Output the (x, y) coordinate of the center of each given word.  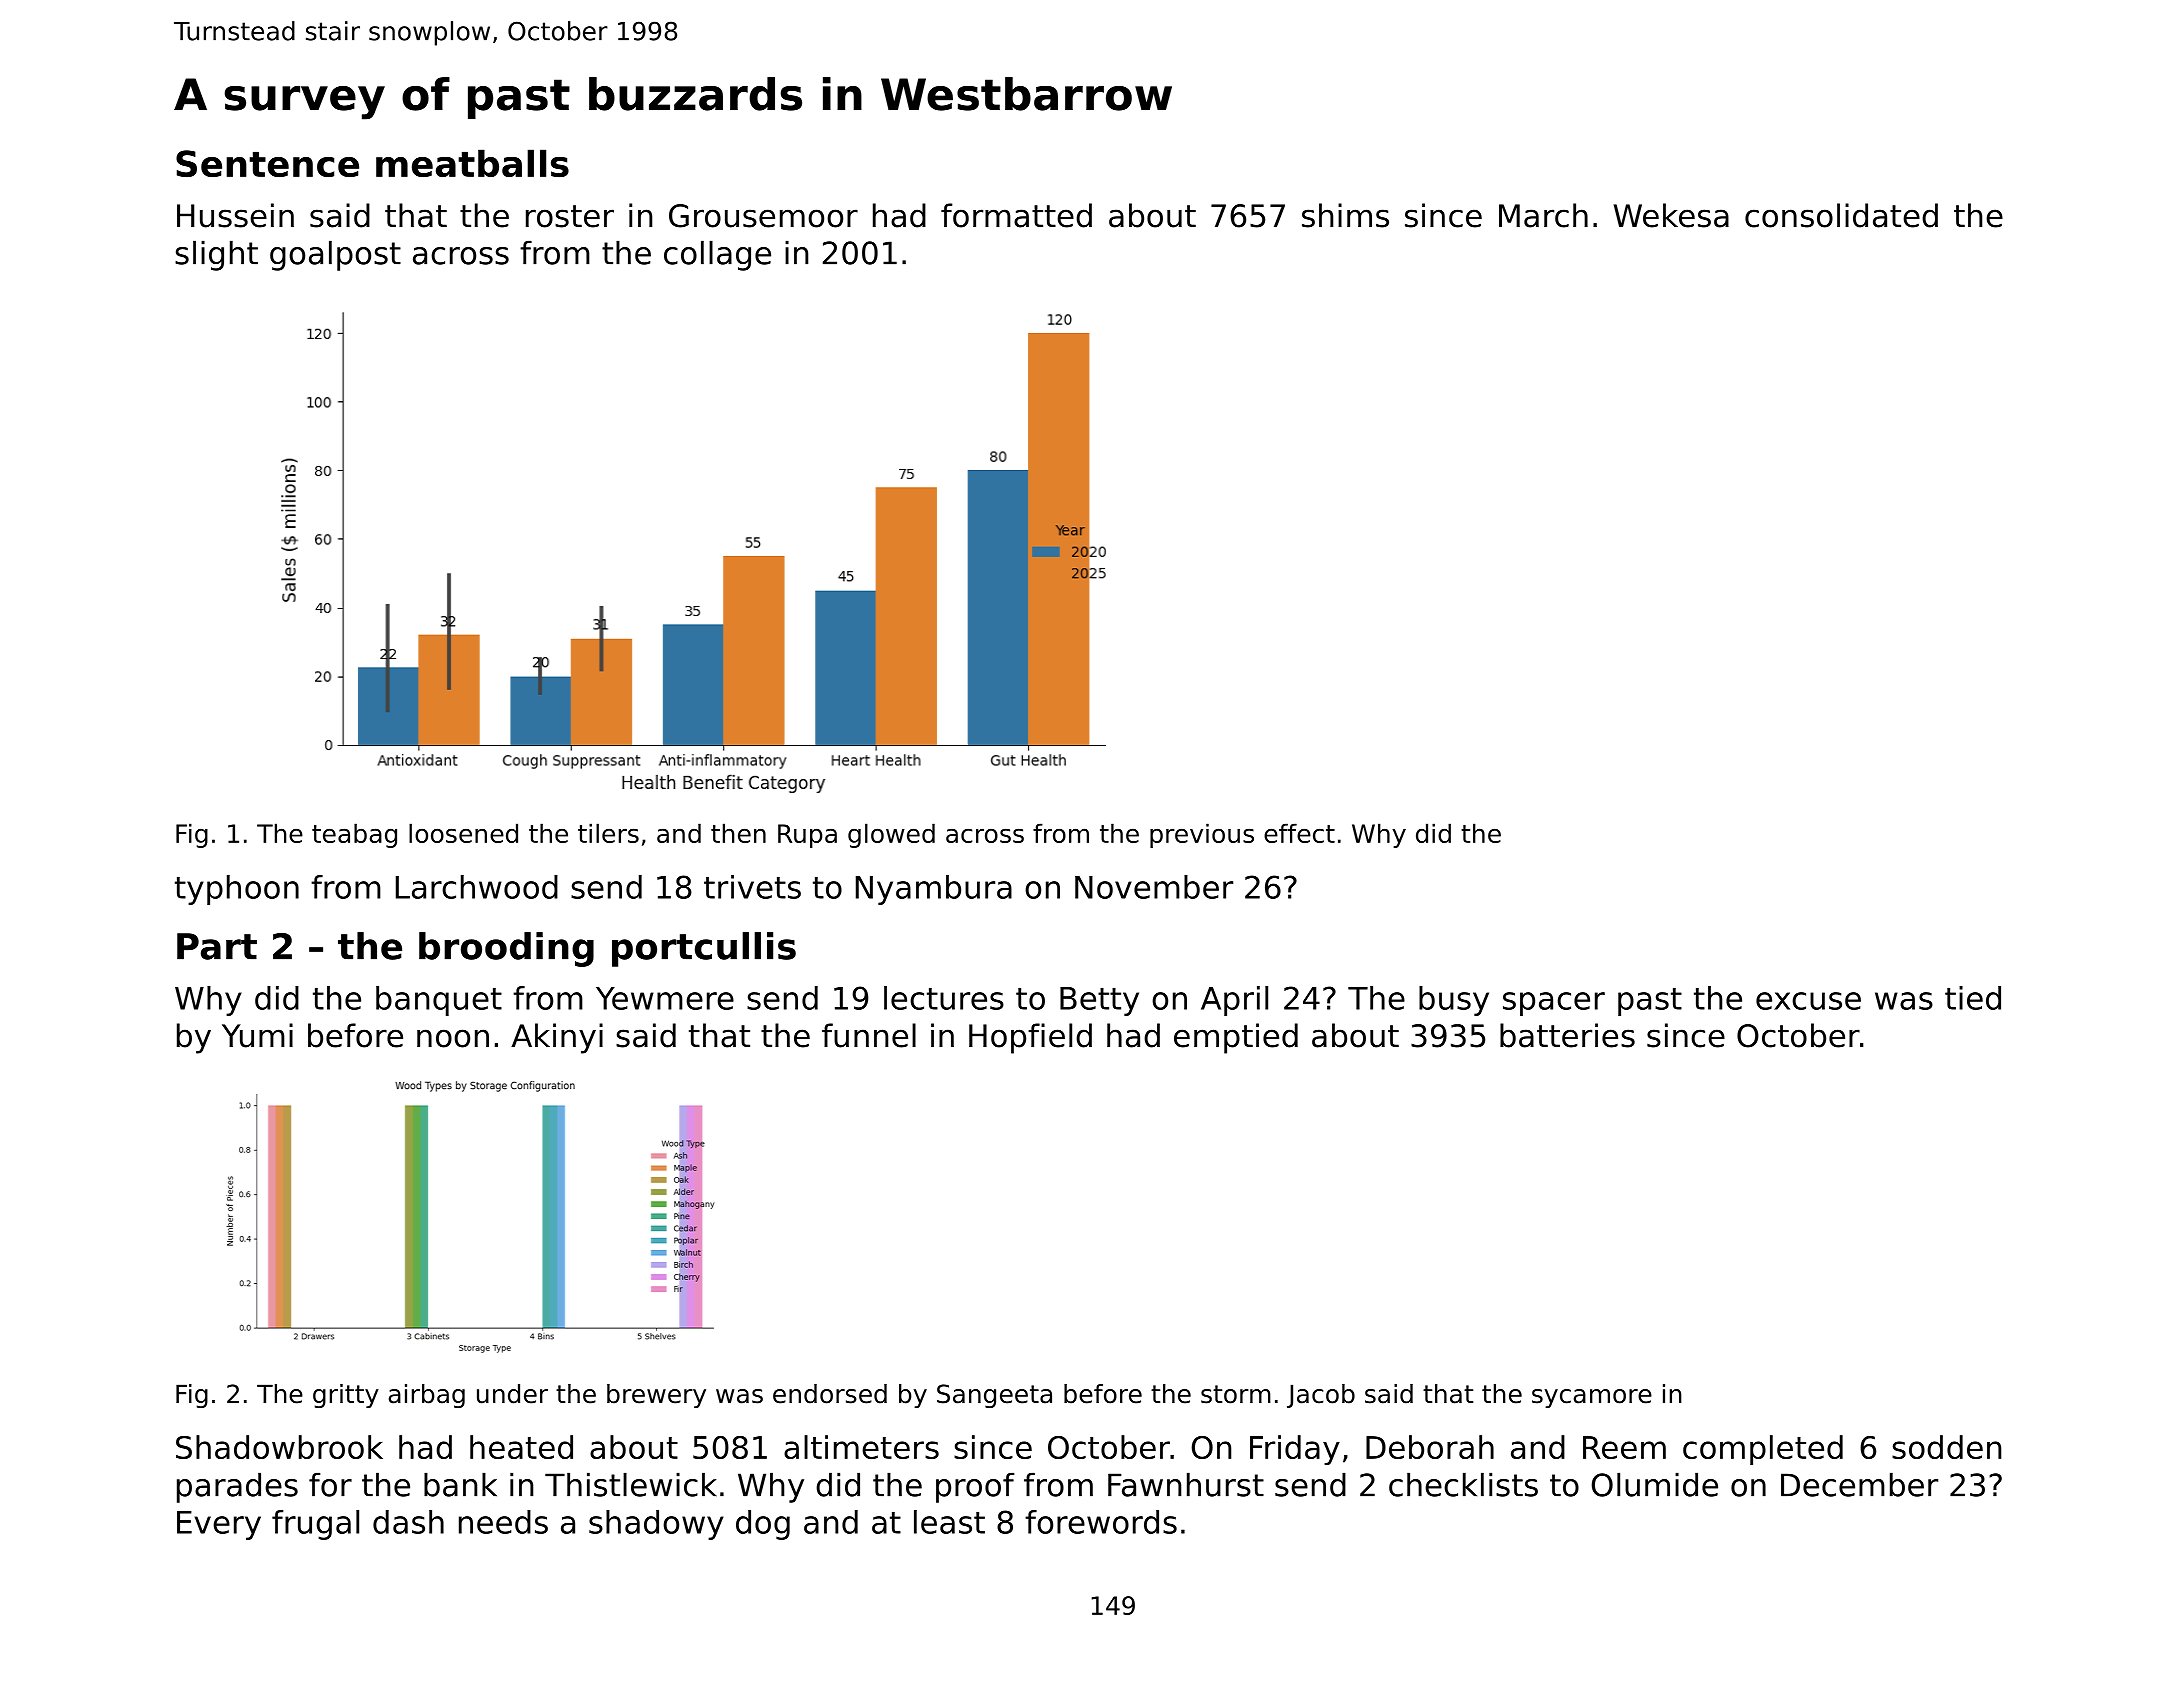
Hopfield (1030, 1038)
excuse (1808, 1001)
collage (717, 255)
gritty (346, 1396)
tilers (608, 833)
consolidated (1841, 215)
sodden (1946, 1447)
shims (1345, 215)
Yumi (257, 1035)
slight (216, 255)
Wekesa (1671, 215)
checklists (1463, 1484)
